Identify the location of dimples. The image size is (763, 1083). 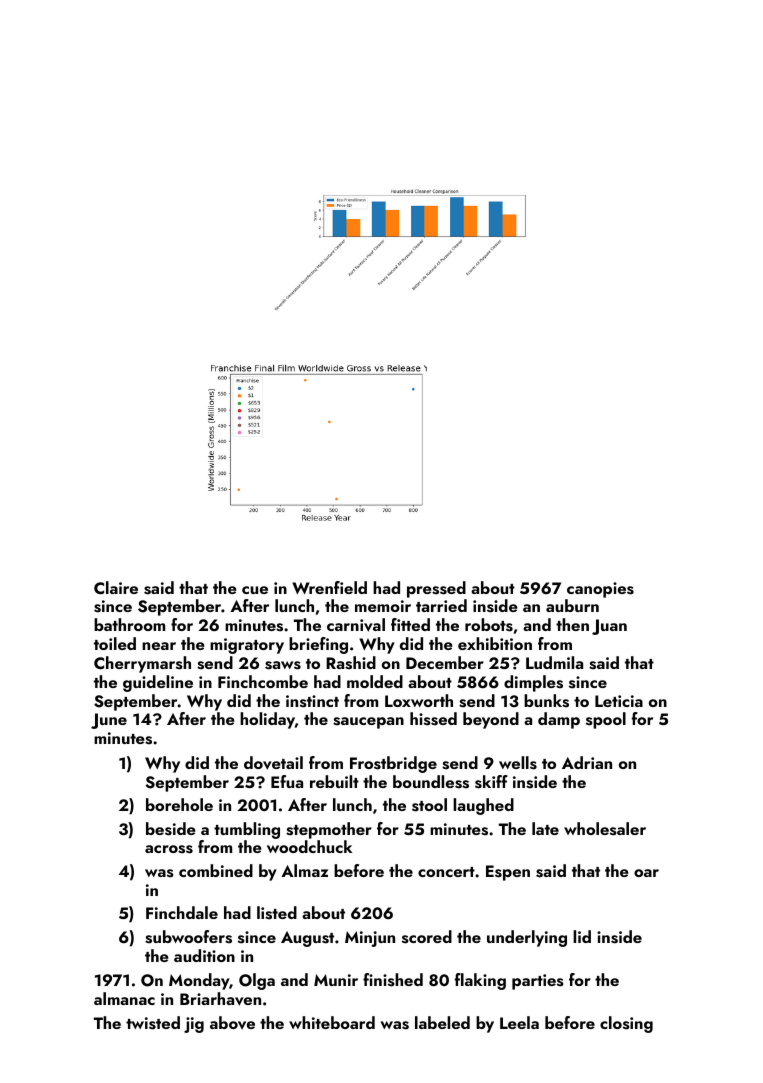
(533, 683).
